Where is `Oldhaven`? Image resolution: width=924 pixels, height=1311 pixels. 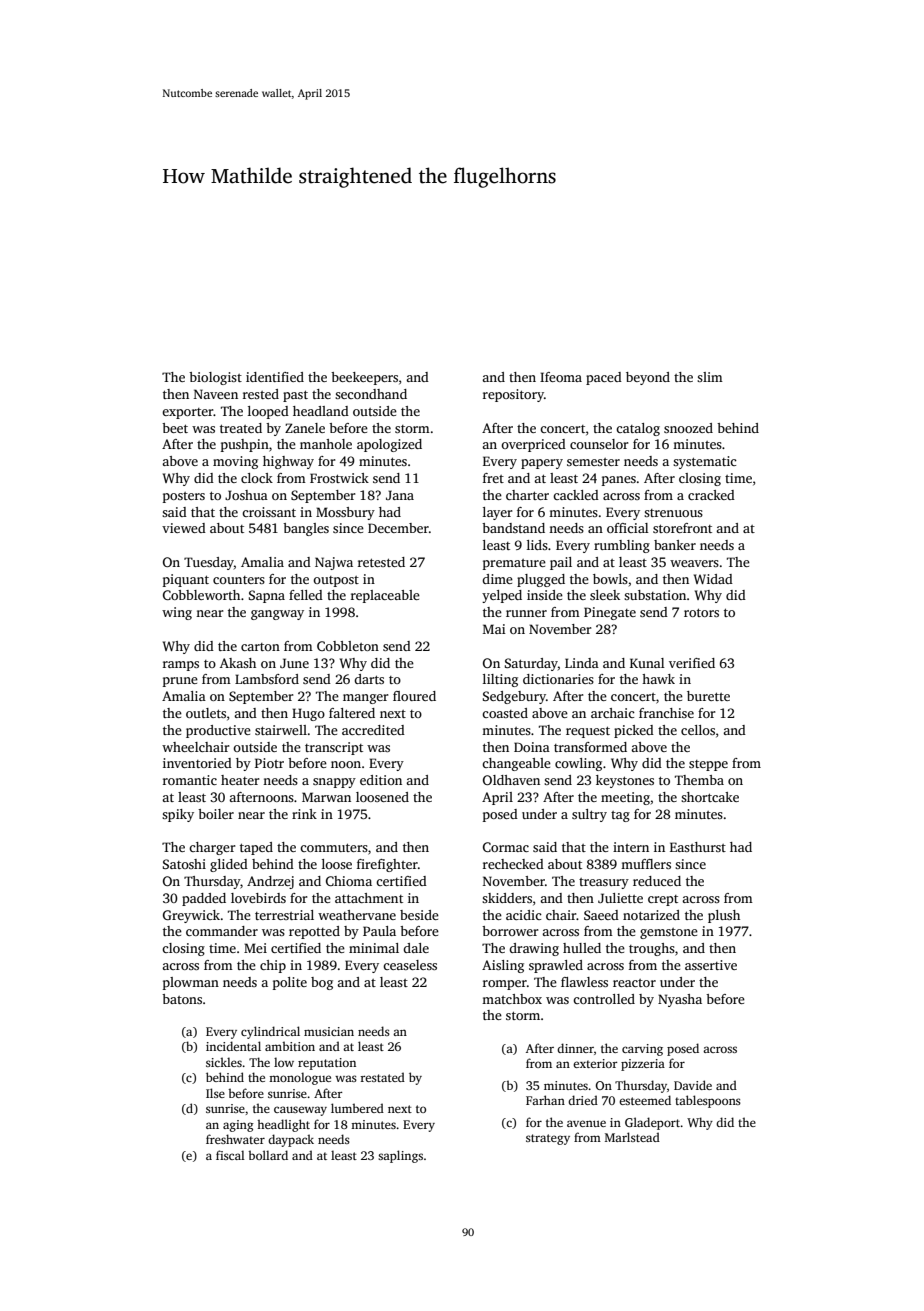 Oldhaven is located at coordinates (511, 780).
